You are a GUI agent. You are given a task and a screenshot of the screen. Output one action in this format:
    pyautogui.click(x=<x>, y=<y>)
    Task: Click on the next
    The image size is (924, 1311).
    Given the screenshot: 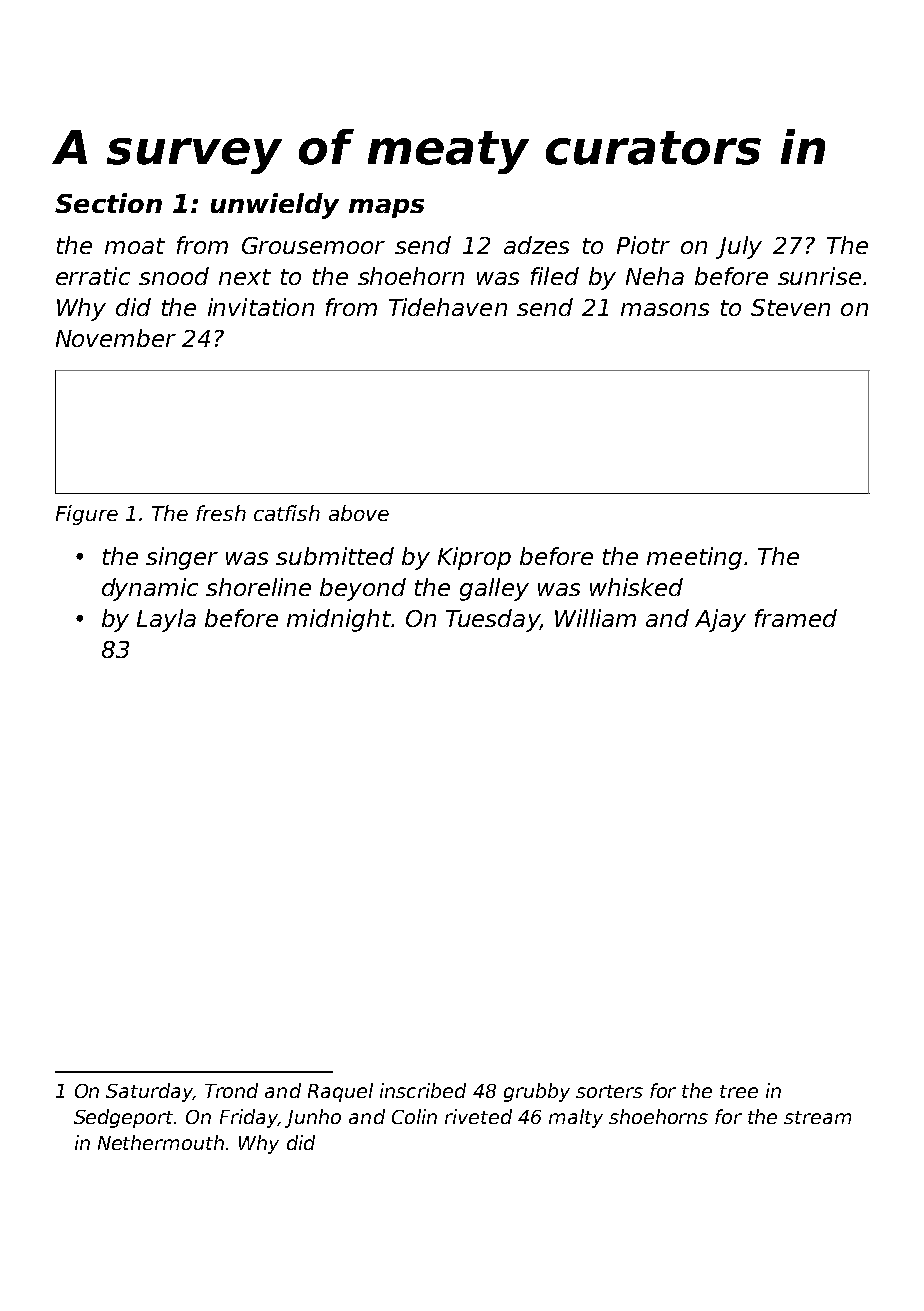 What is the action you would take?
    pyautogui.click(x=245, y=277)
